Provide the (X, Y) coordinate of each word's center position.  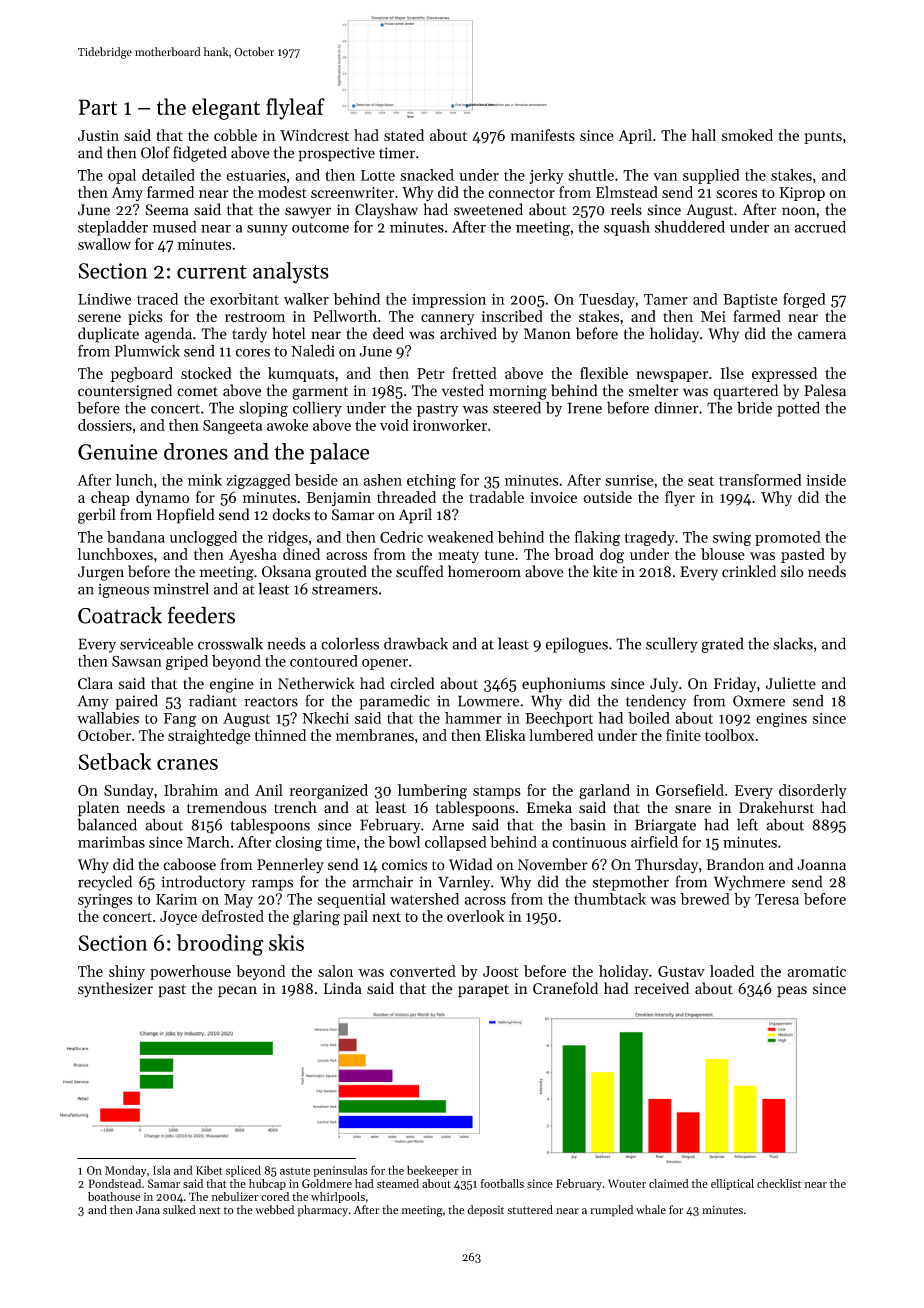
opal (122, 176)
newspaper (672, 376)
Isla (161, 1170)
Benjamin (339, 499)
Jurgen (101, 573)
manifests (543, 135)
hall (703, 135)
